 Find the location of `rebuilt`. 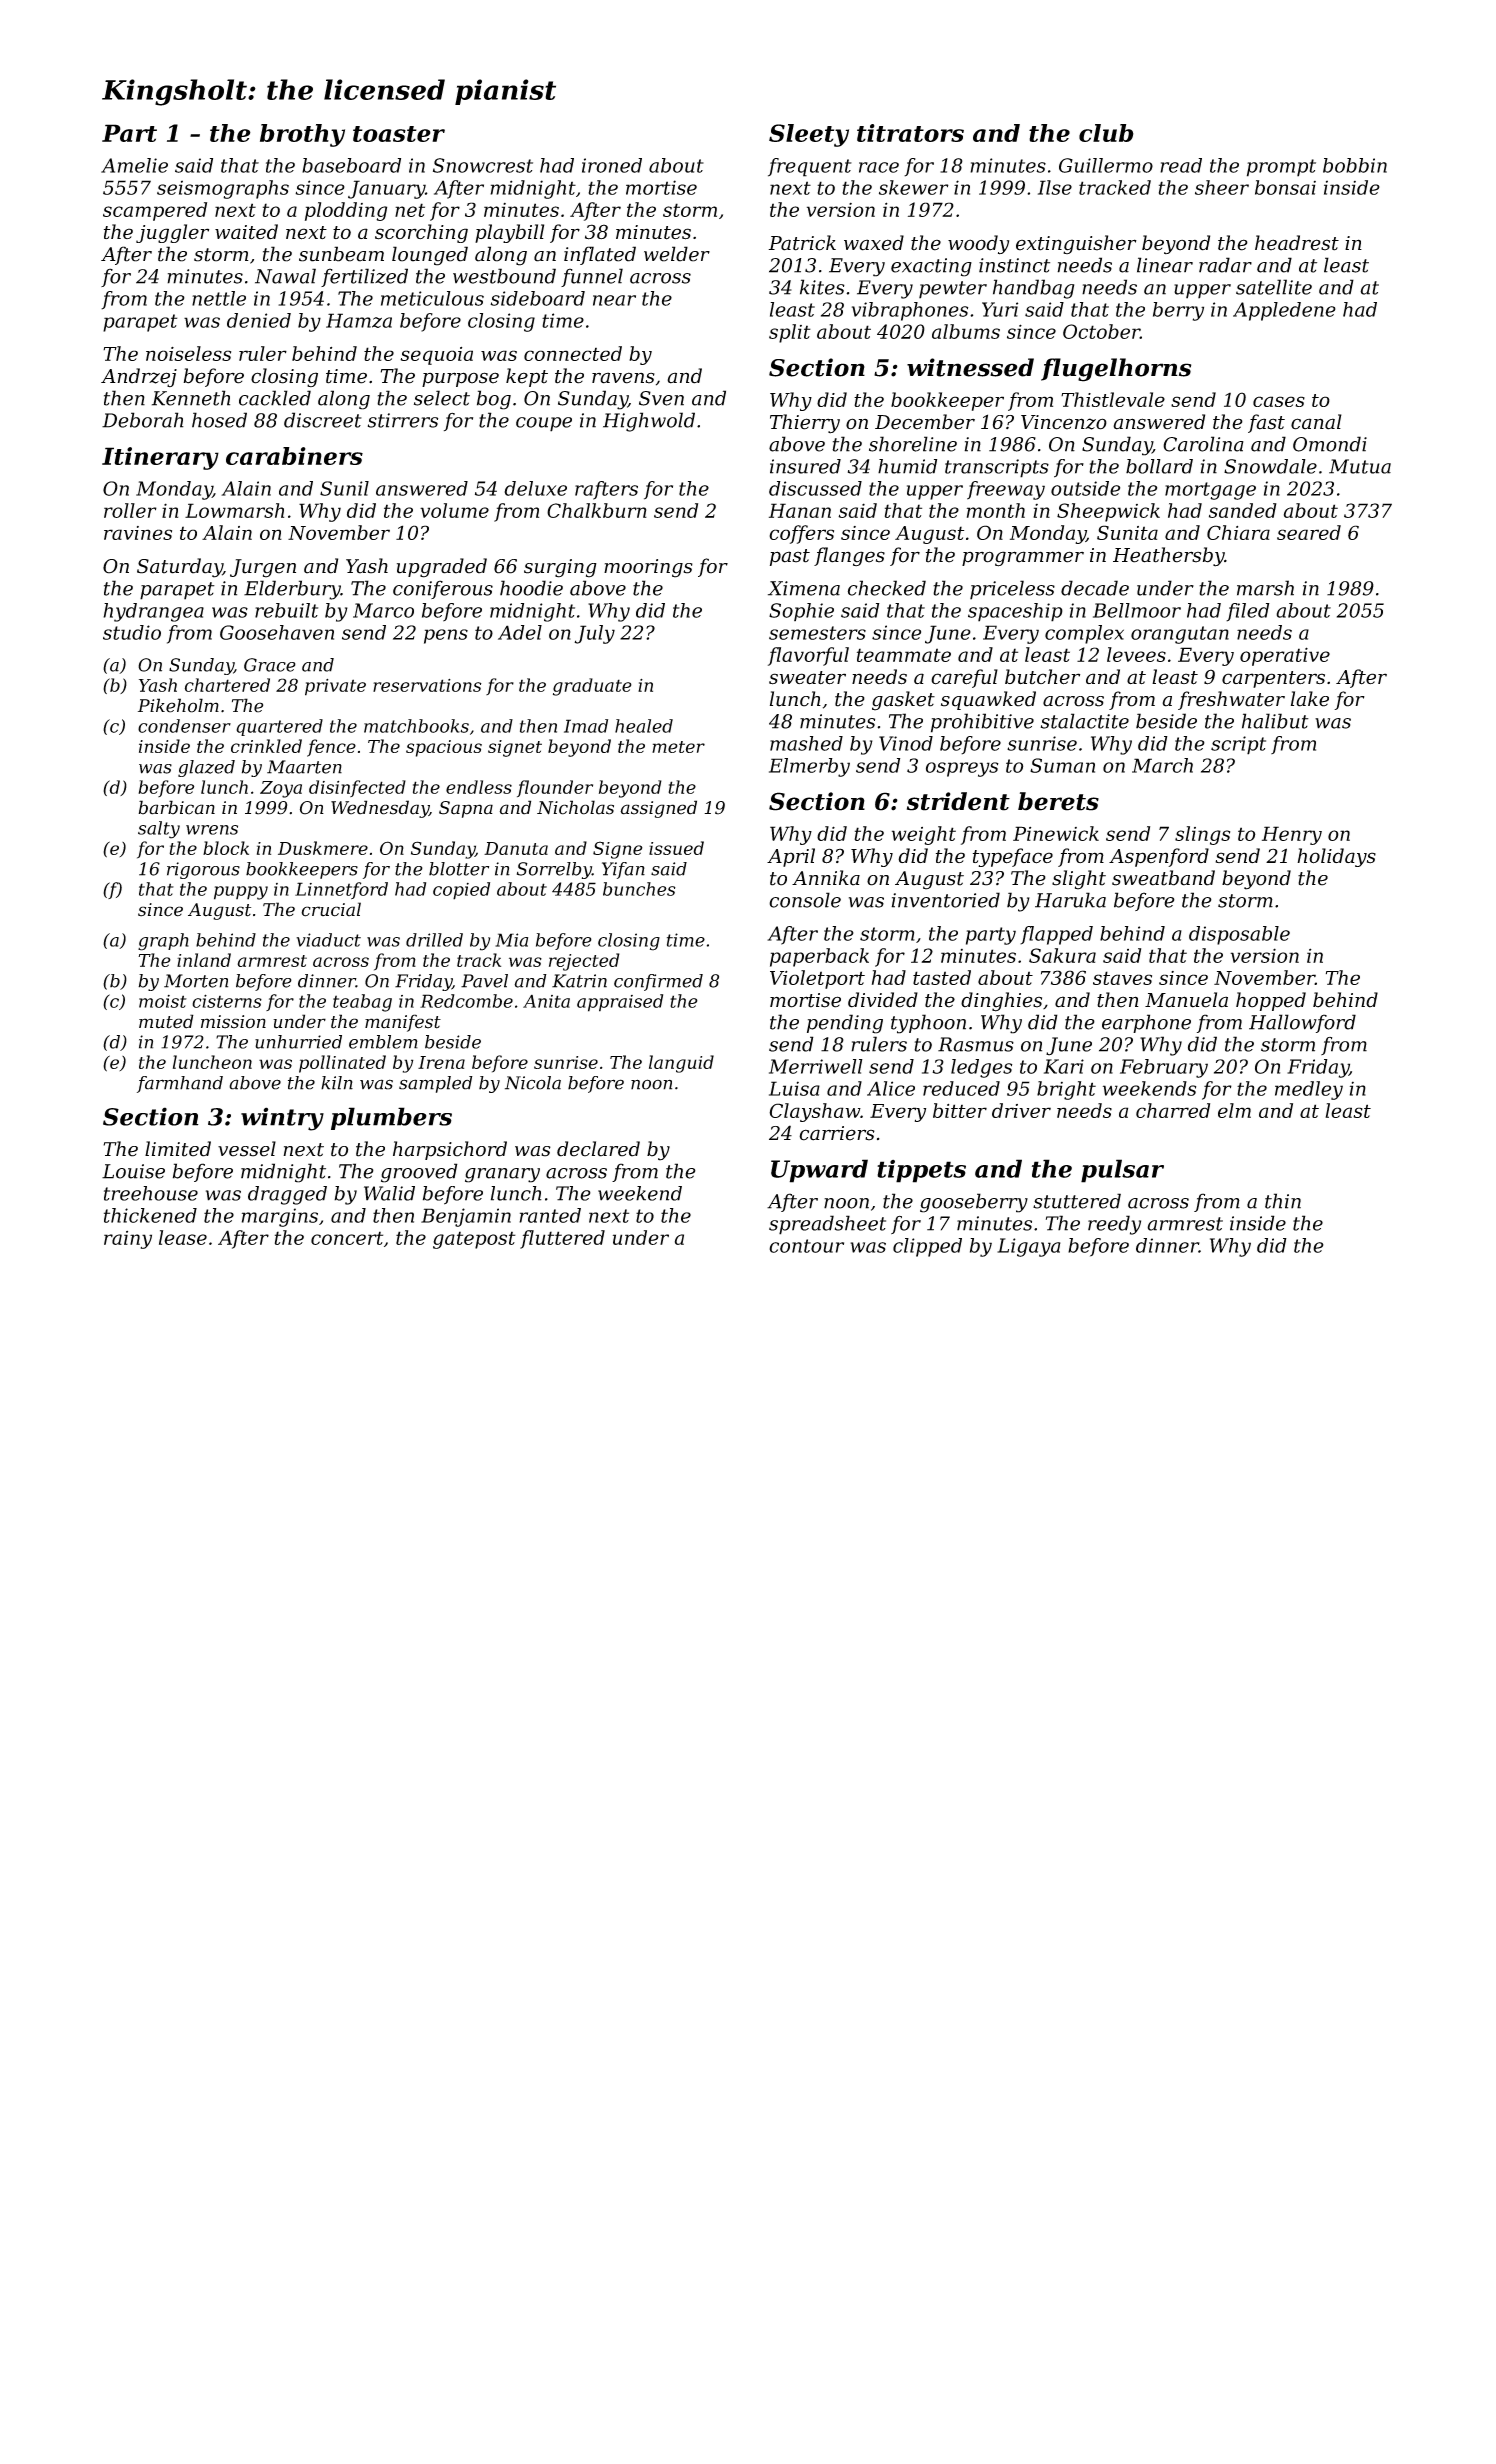

rebuilt is located at coordinates (286, 610).
